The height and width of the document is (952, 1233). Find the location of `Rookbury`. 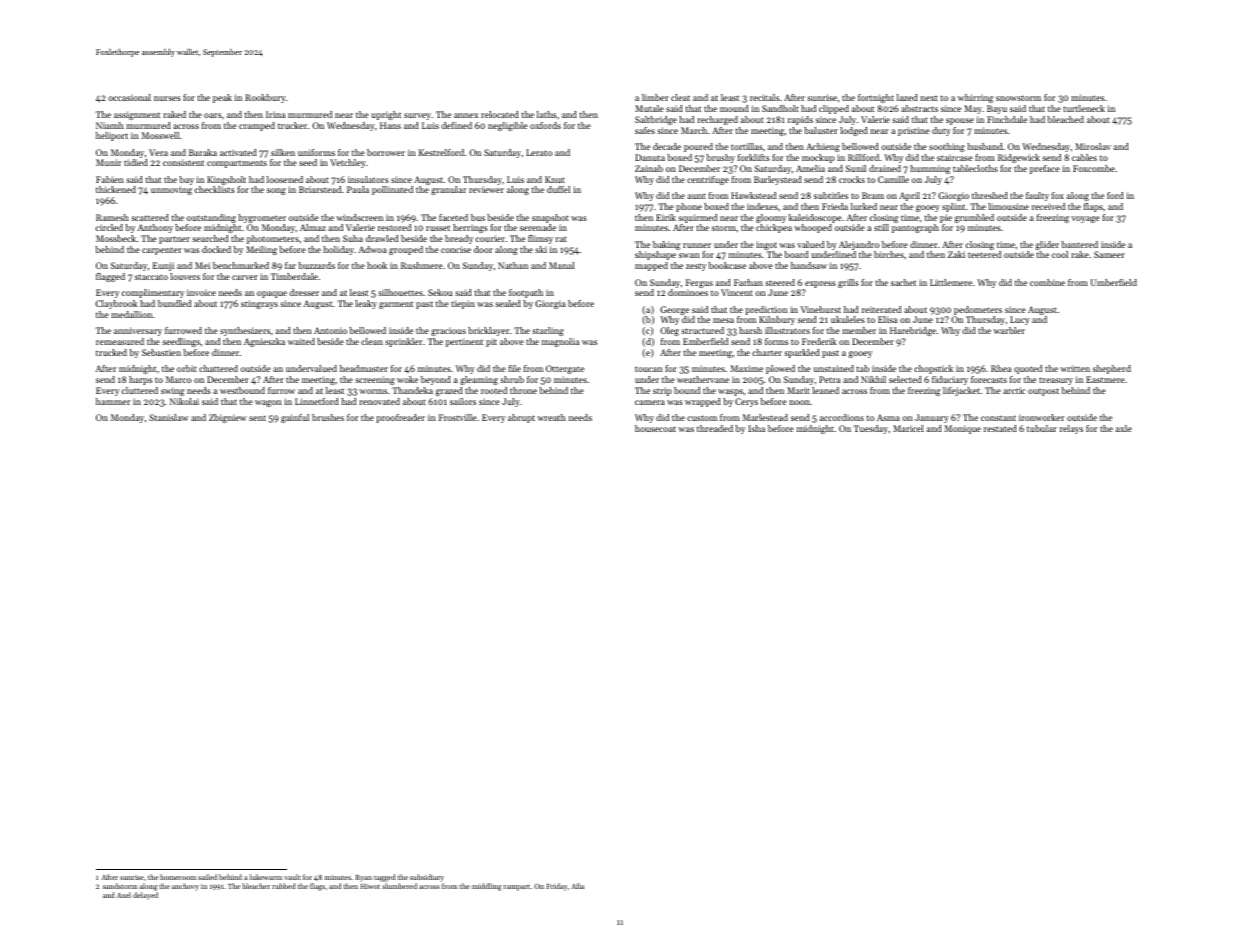

Rookbury is located at coordinates (265, 98).
